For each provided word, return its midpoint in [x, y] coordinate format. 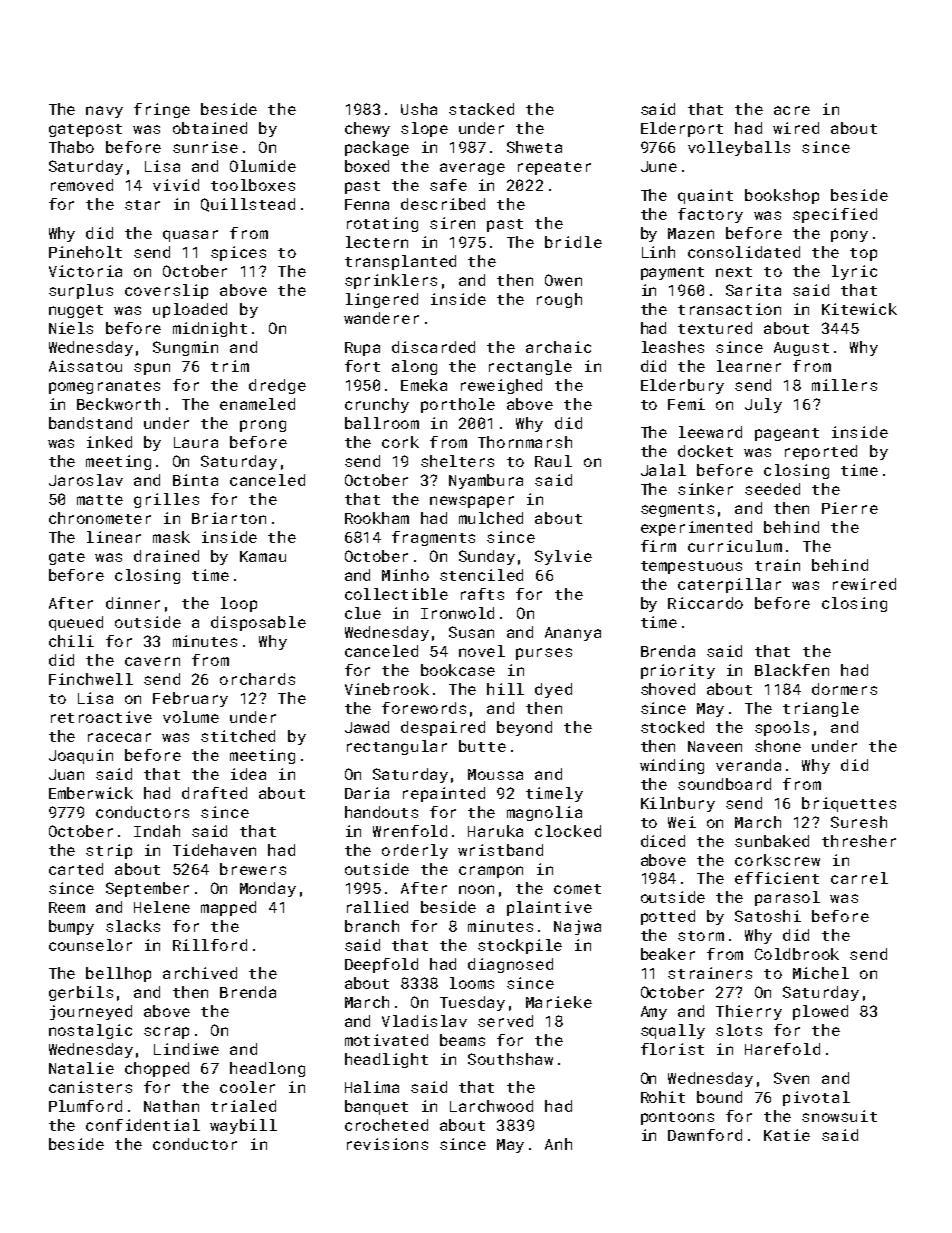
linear [114, 537]
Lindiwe [186, 1049]
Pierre [850, 508]
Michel [821, 973]
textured [715, 328]
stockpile [520, 946]
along [414, 367]
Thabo [71, 147]
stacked [481, 109]
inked [109, 442]
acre [792, 110]
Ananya [573, 634]
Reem [67, 907]
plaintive [549, 908]
